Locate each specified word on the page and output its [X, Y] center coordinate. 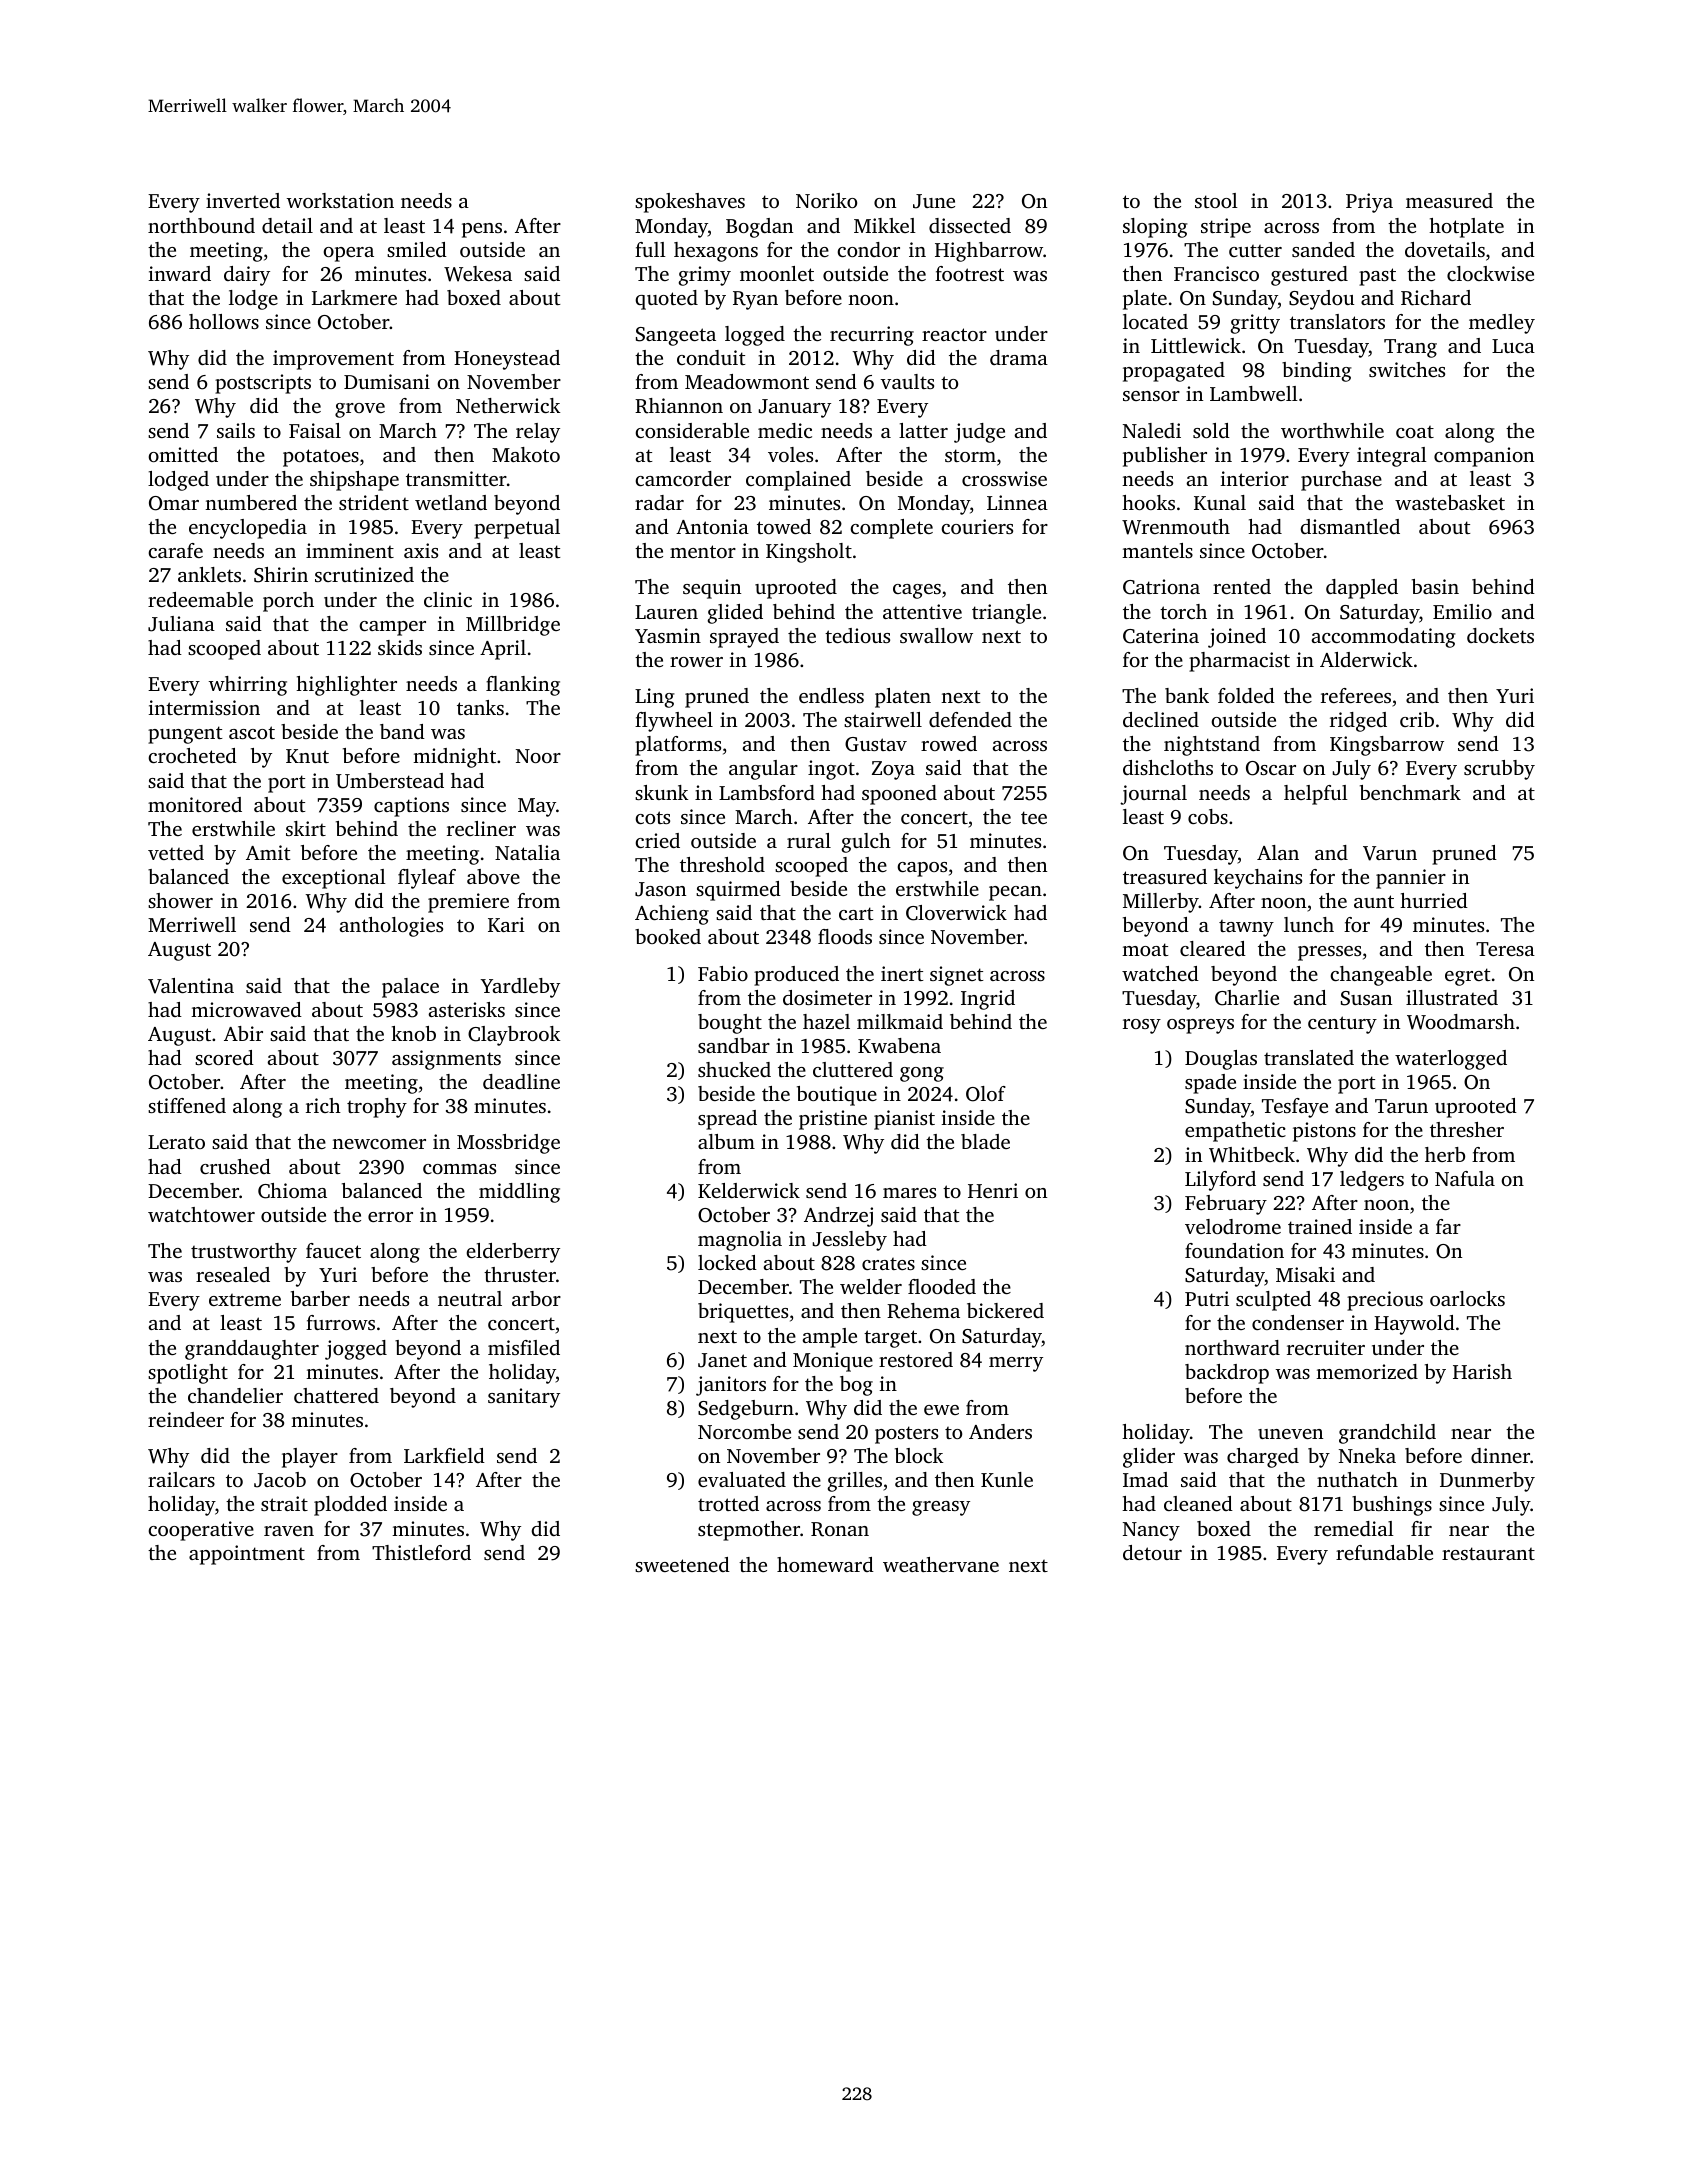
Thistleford [421, 1552]
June [934, 201]
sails [236, 430]
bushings [1392, 1506]
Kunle [1007, 1479]
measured [1449, 200]
